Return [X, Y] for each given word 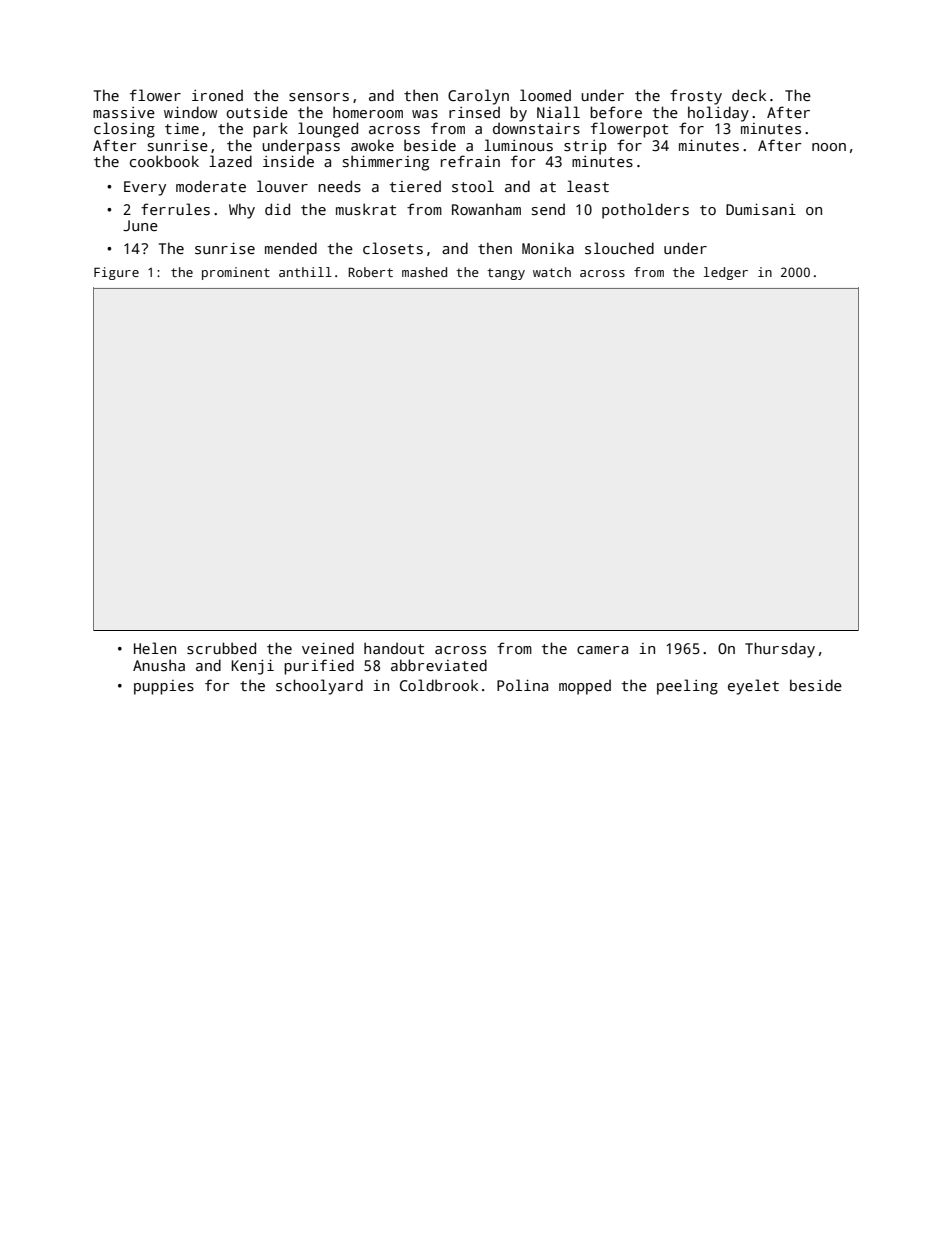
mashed [424, 272]
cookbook [164, 161]
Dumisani [761, 209]
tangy [506, 274]
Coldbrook [439, 685]
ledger [726, 273]
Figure [116, 273]
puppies [164, 687]
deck [749, 95]
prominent [236, 273]
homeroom [368, 112]
